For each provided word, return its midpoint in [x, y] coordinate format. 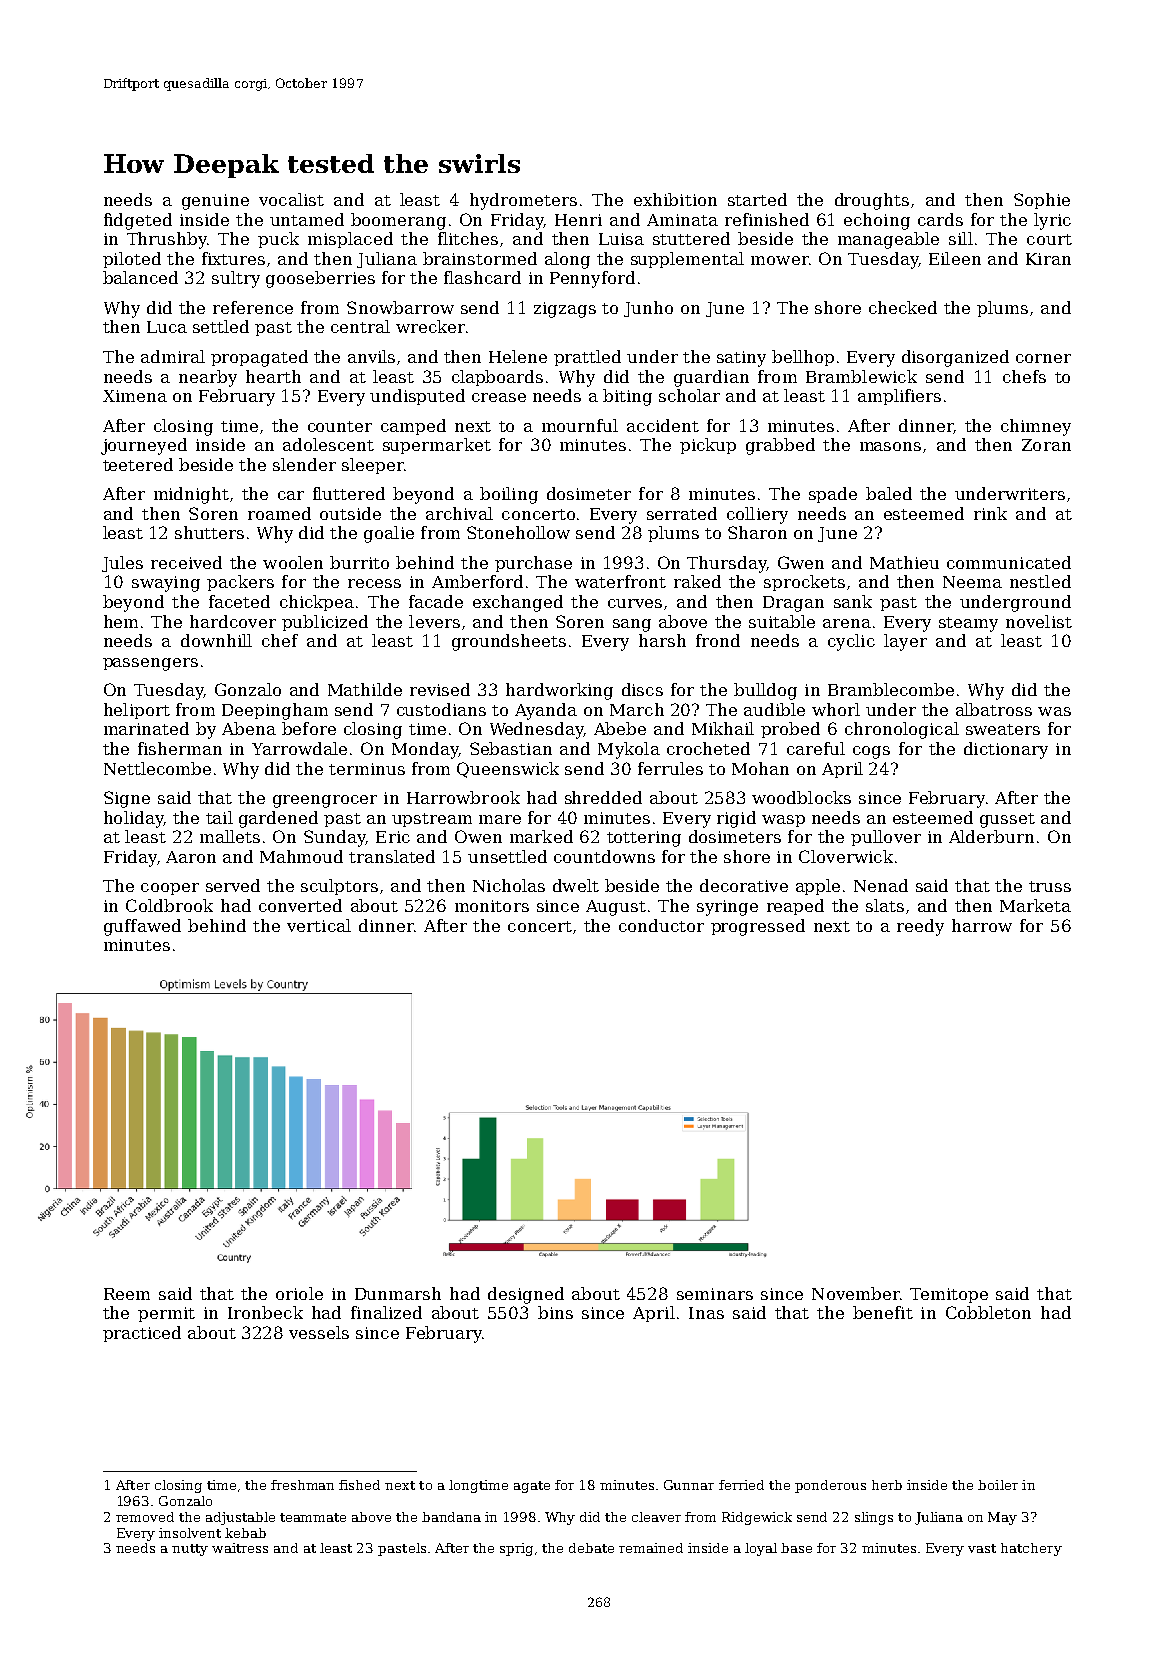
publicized [325, 623]
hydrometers [523, 201]
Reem [127, 1294]
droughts [872, 201]
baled [889, 493]
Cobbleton [988, 1312]
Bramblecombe [891, 689]
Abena [249, 728]
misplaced [350, 240]
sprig [516, 1549]
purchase [533, 564]
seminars [715, 1294]
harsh [662, 640]
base [796, 1548]
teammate [313, 1517]
